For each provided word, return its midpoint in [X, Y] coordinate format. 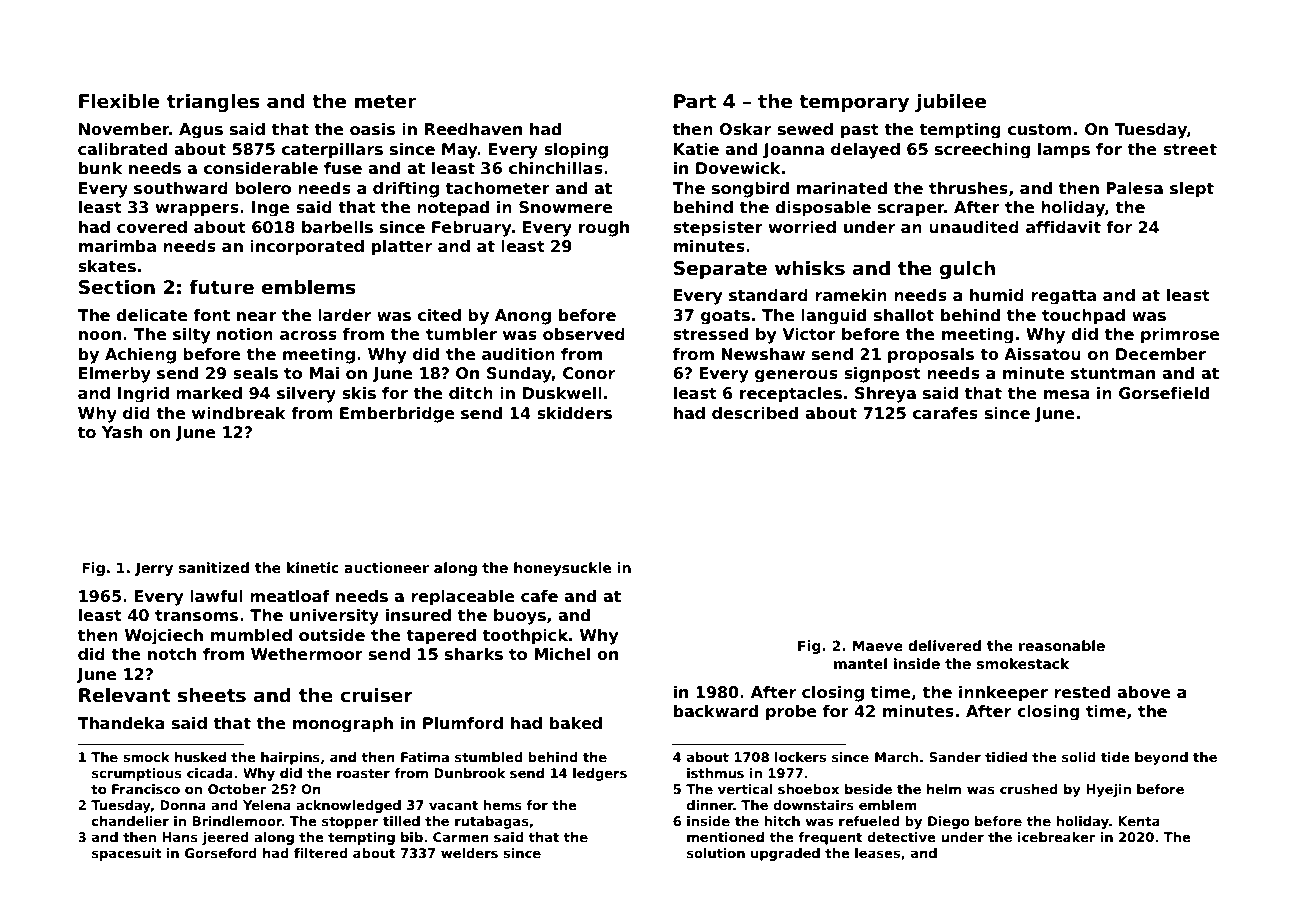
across [308, 336]
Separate [720, 270]
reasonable [1062, 645]
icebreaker [1056, 837]
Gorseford [221, 853]
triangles [213, 102]
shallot [904, 315]
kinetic [313, 567]
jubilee [950, 102]
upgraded [785, 854]
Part [695, 101]
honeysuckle [562, 569]
